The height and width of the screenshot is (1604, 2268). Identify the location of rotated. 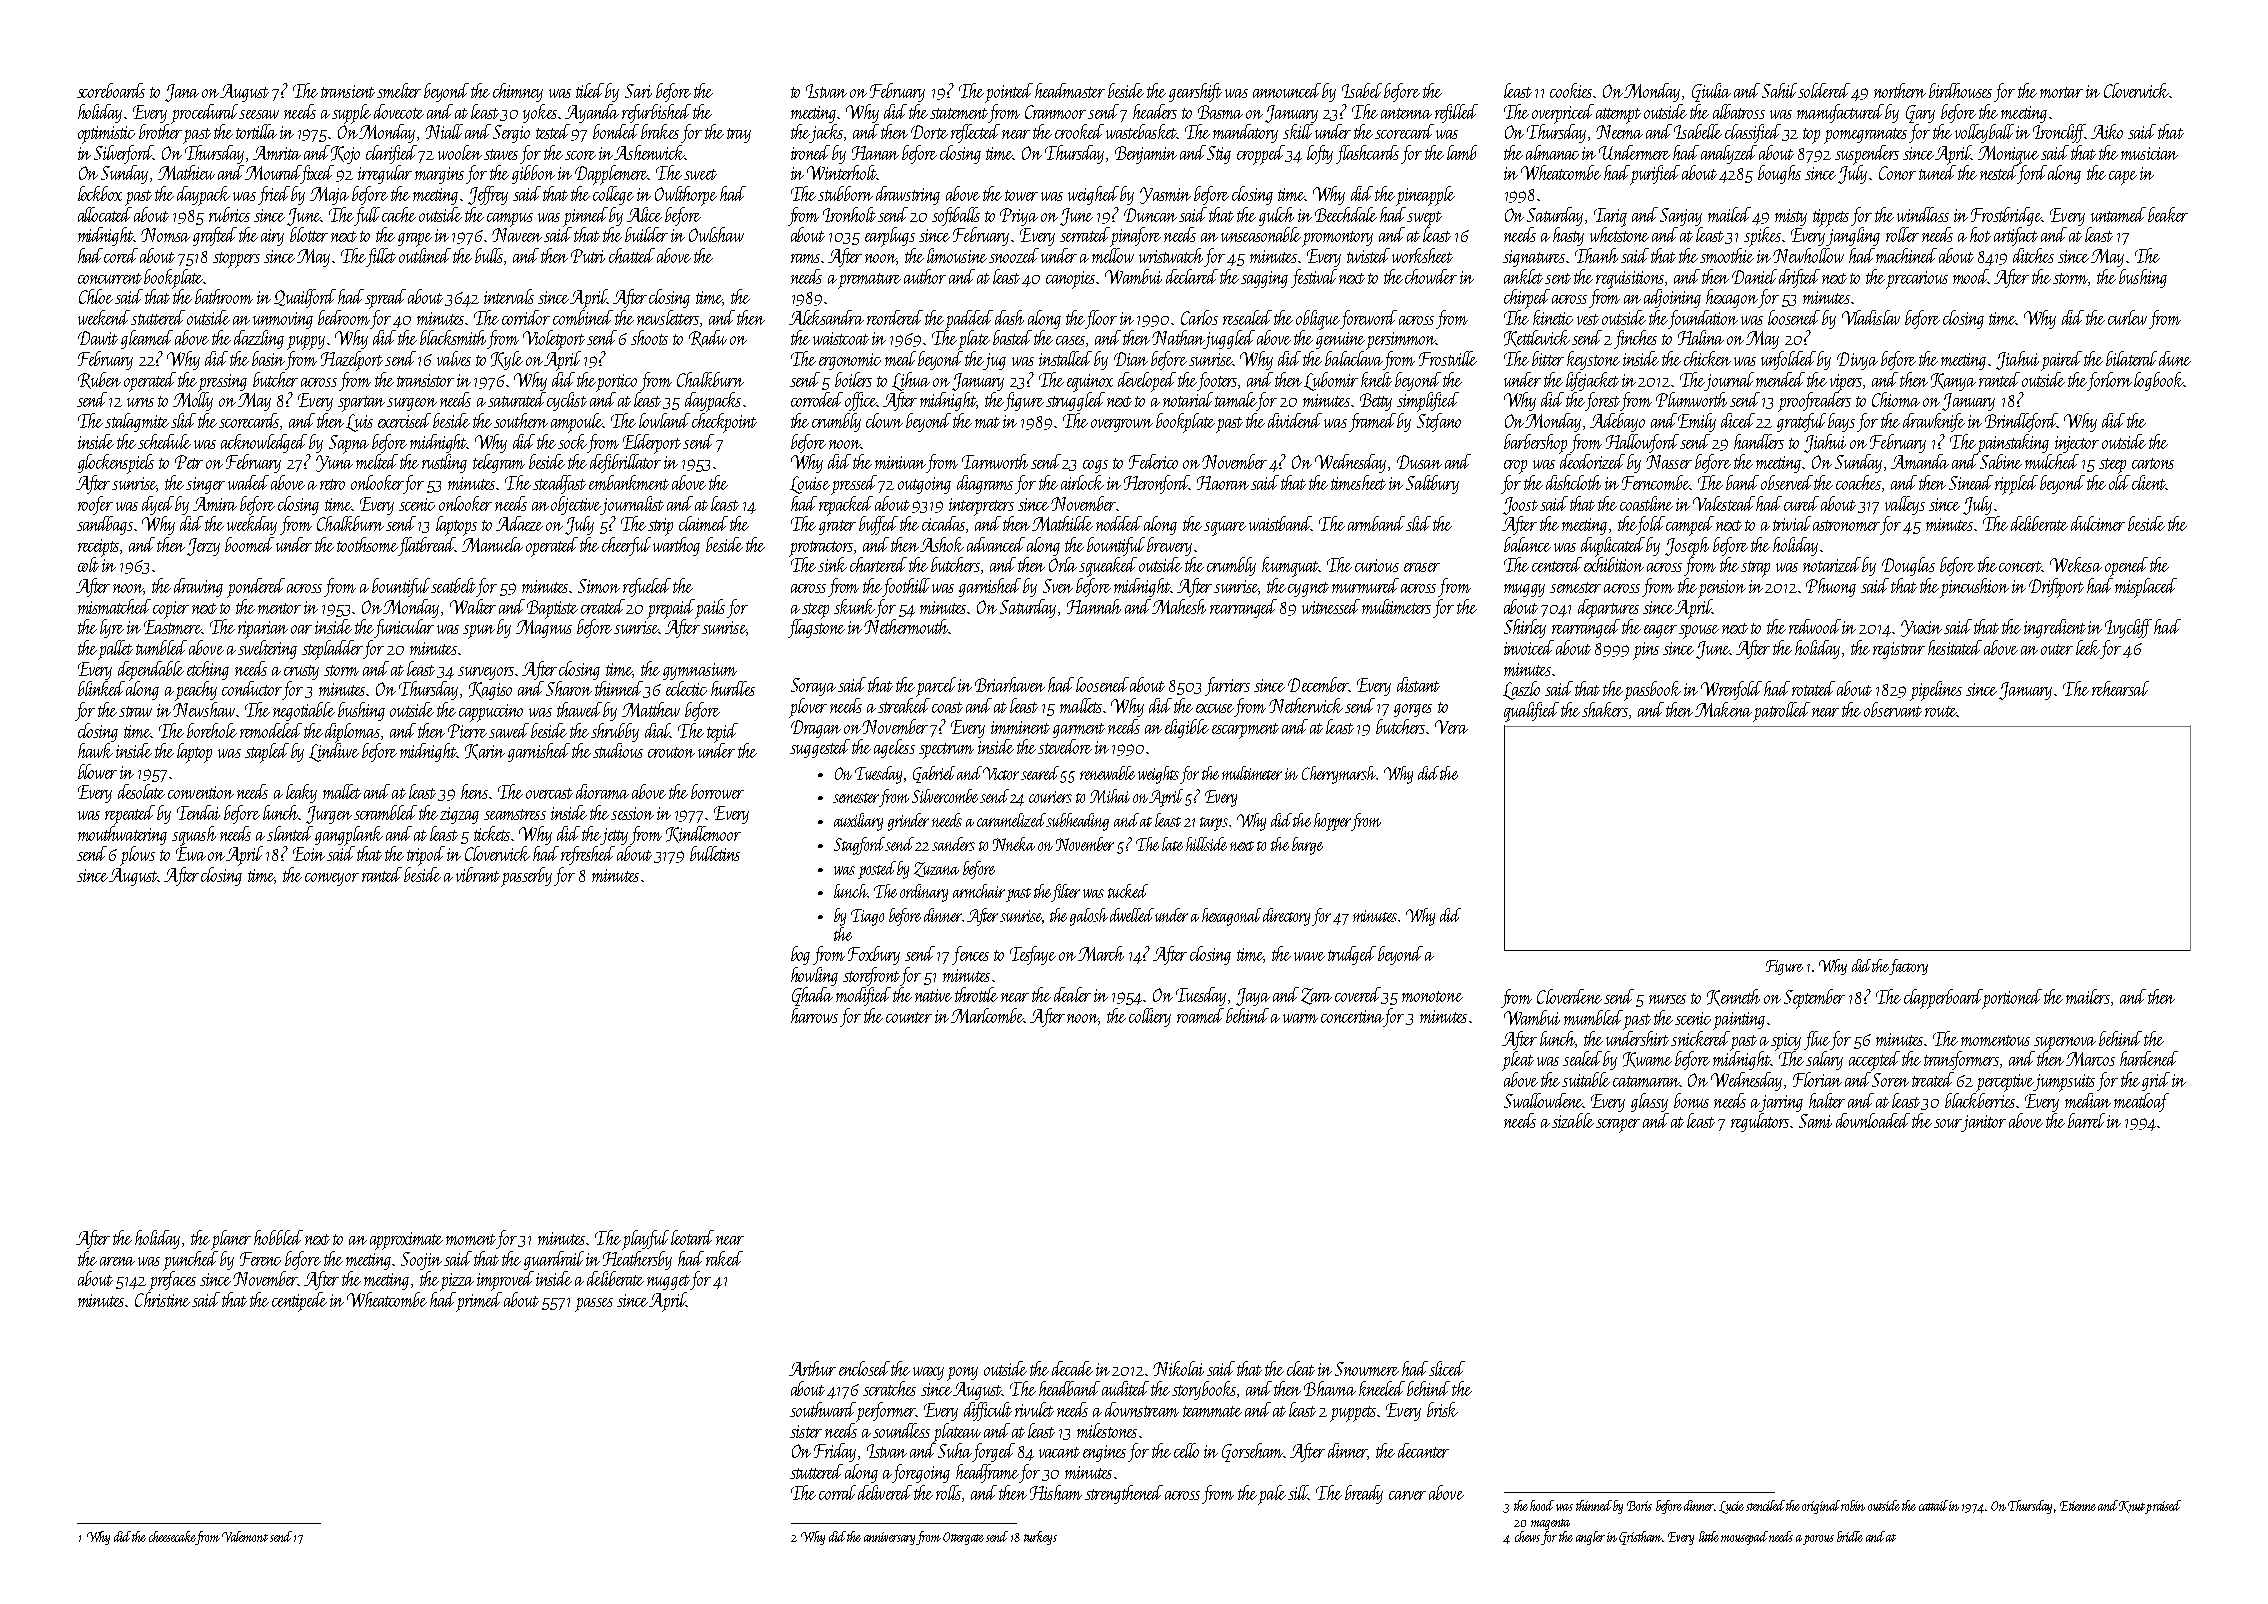
(1813, 688).
